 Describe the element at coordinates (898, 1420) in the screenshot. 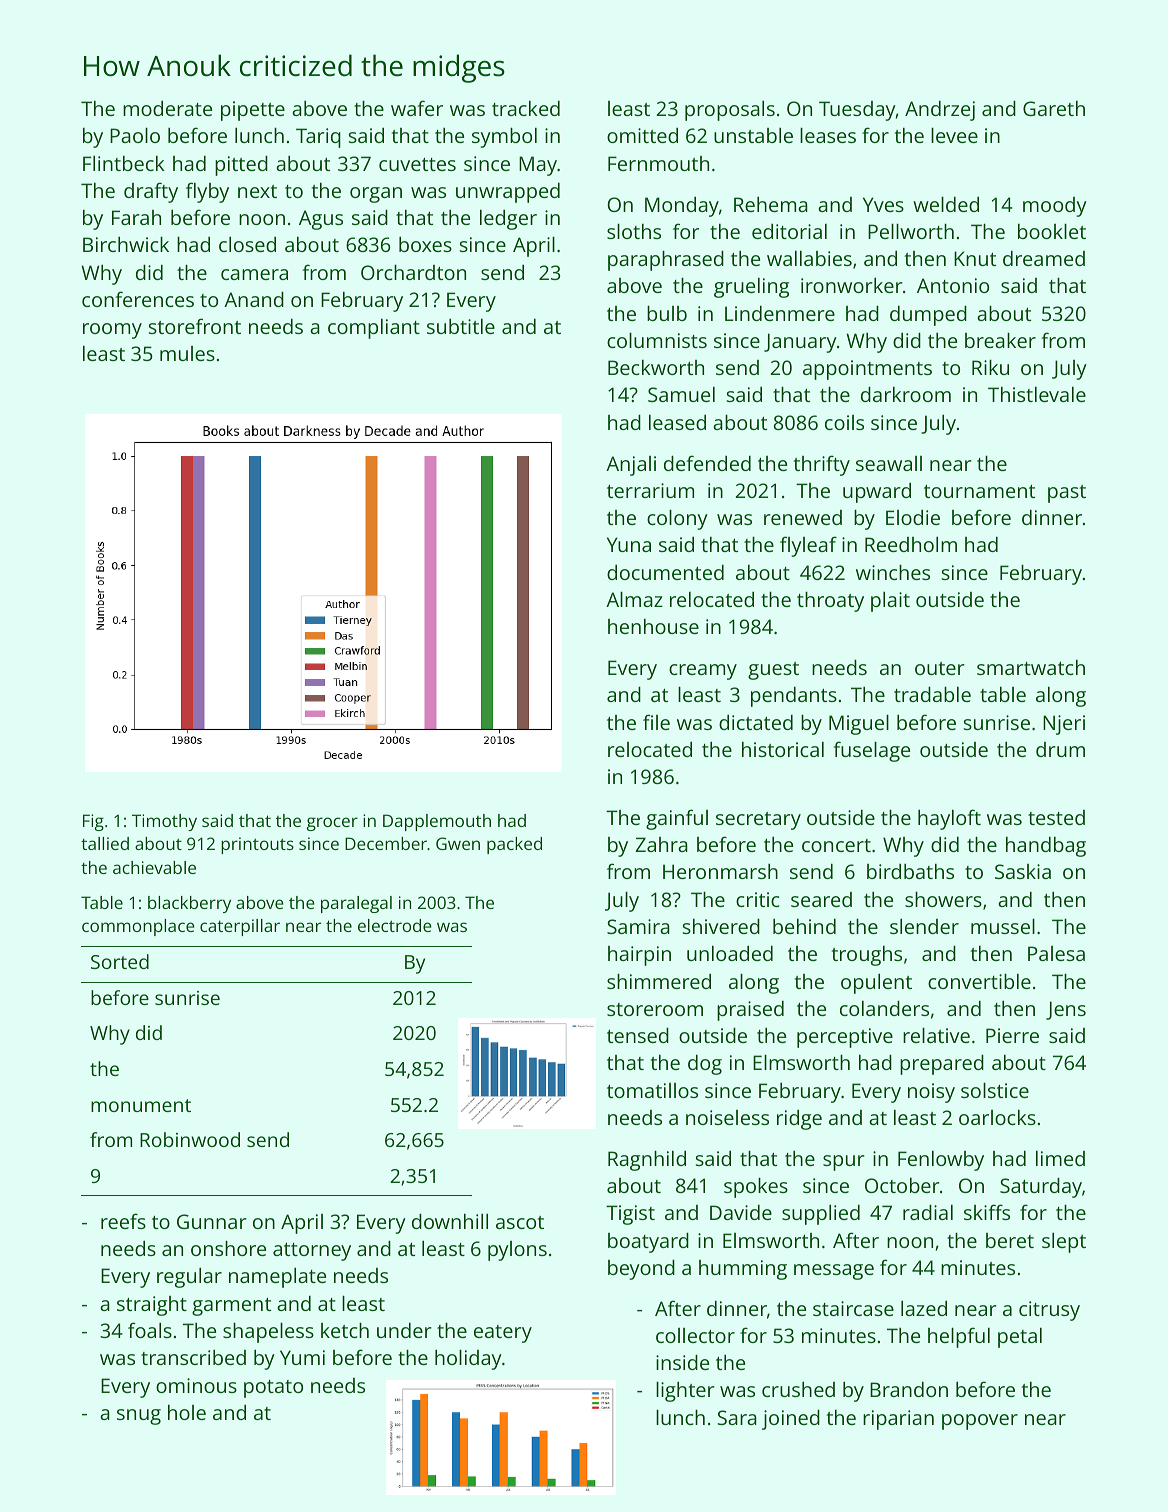

I see `riparian` at that location.
